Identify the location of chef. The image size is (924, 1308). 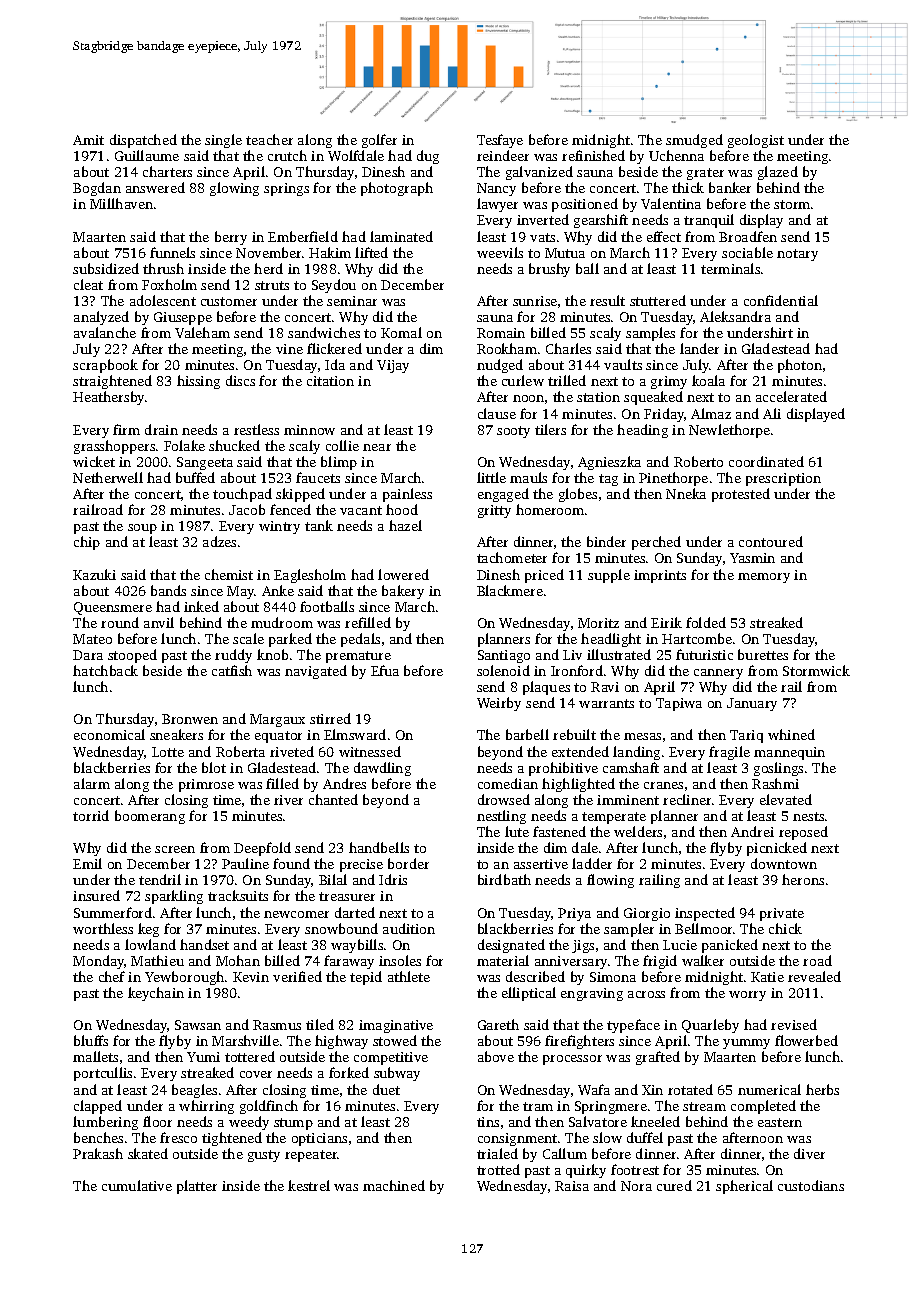
(112, 976).
